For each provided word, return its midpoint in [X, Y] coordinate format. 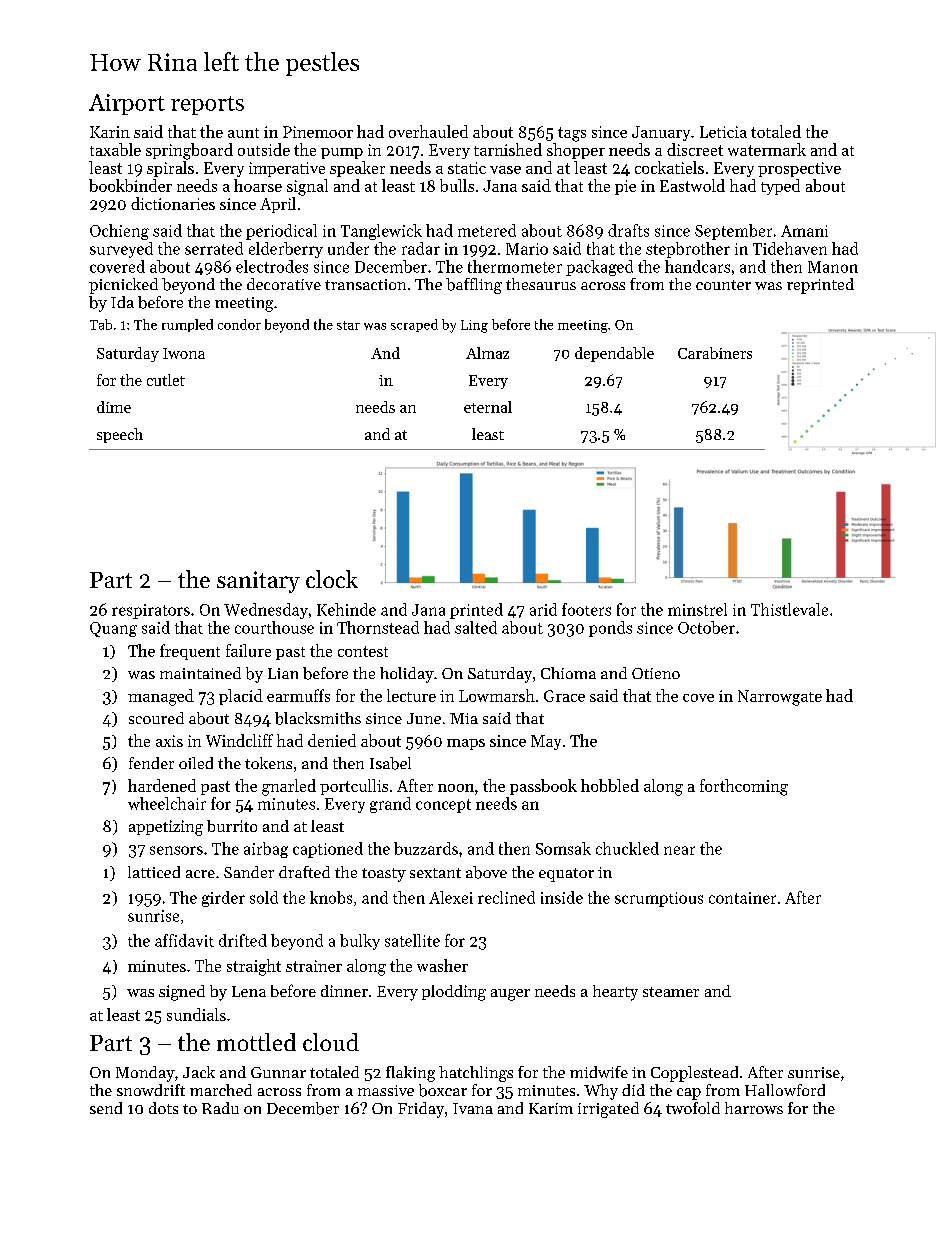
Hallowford [785, 1090]
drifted [243, 940]
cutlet [166, 380]
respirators [151, 611]
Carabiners [715, 353]
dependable [614, 354]
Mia [464, 718]
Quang [113, 629]
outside [264, 149]
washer [442, 965]
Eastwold [692, 185]
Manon [833, 267]
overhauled [428, 131]
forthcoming [744, 787]
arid [543, 609]
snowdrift [151, 1090]
